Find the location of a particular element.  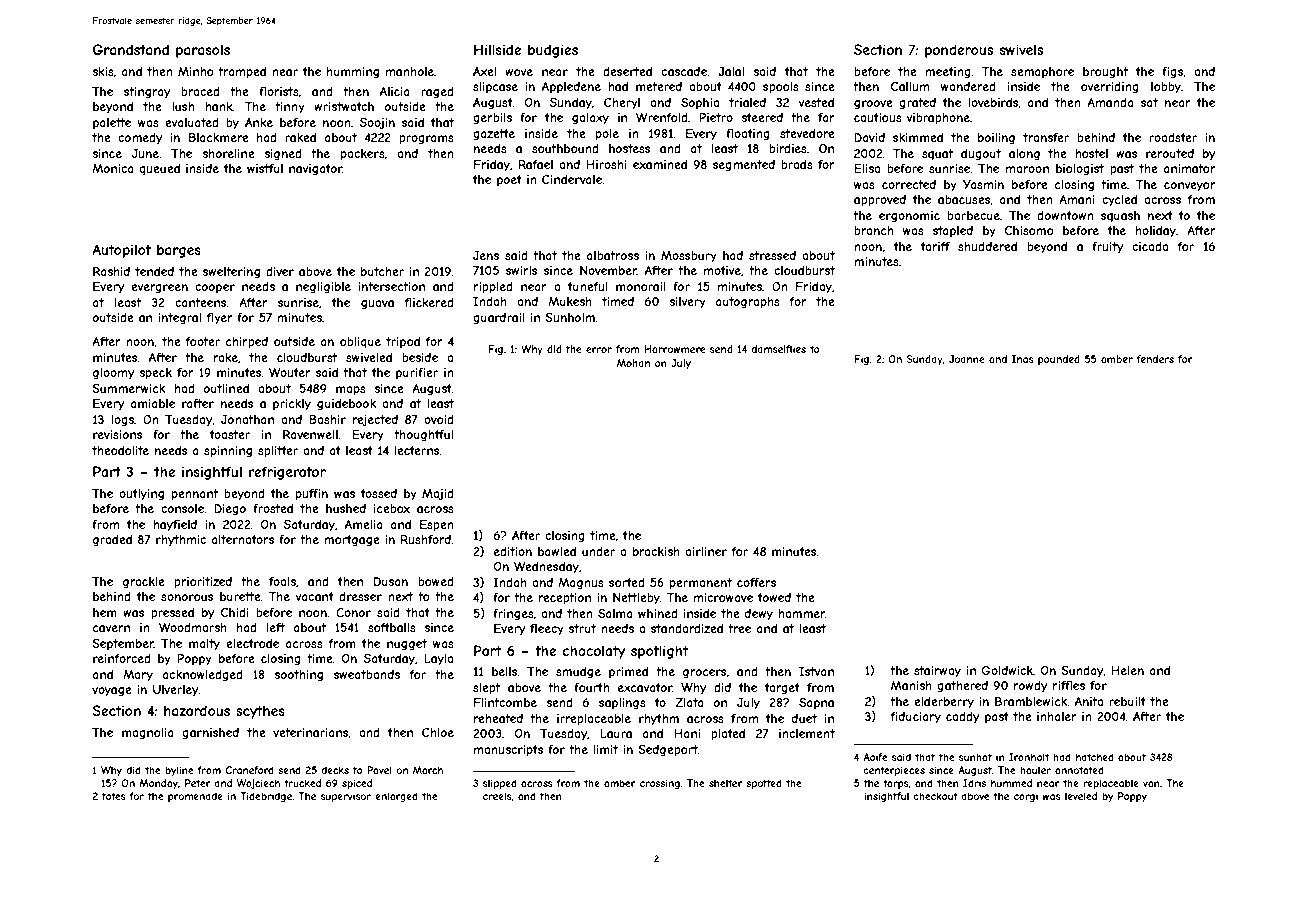

Wouter is located at coordinates (290, 372).
